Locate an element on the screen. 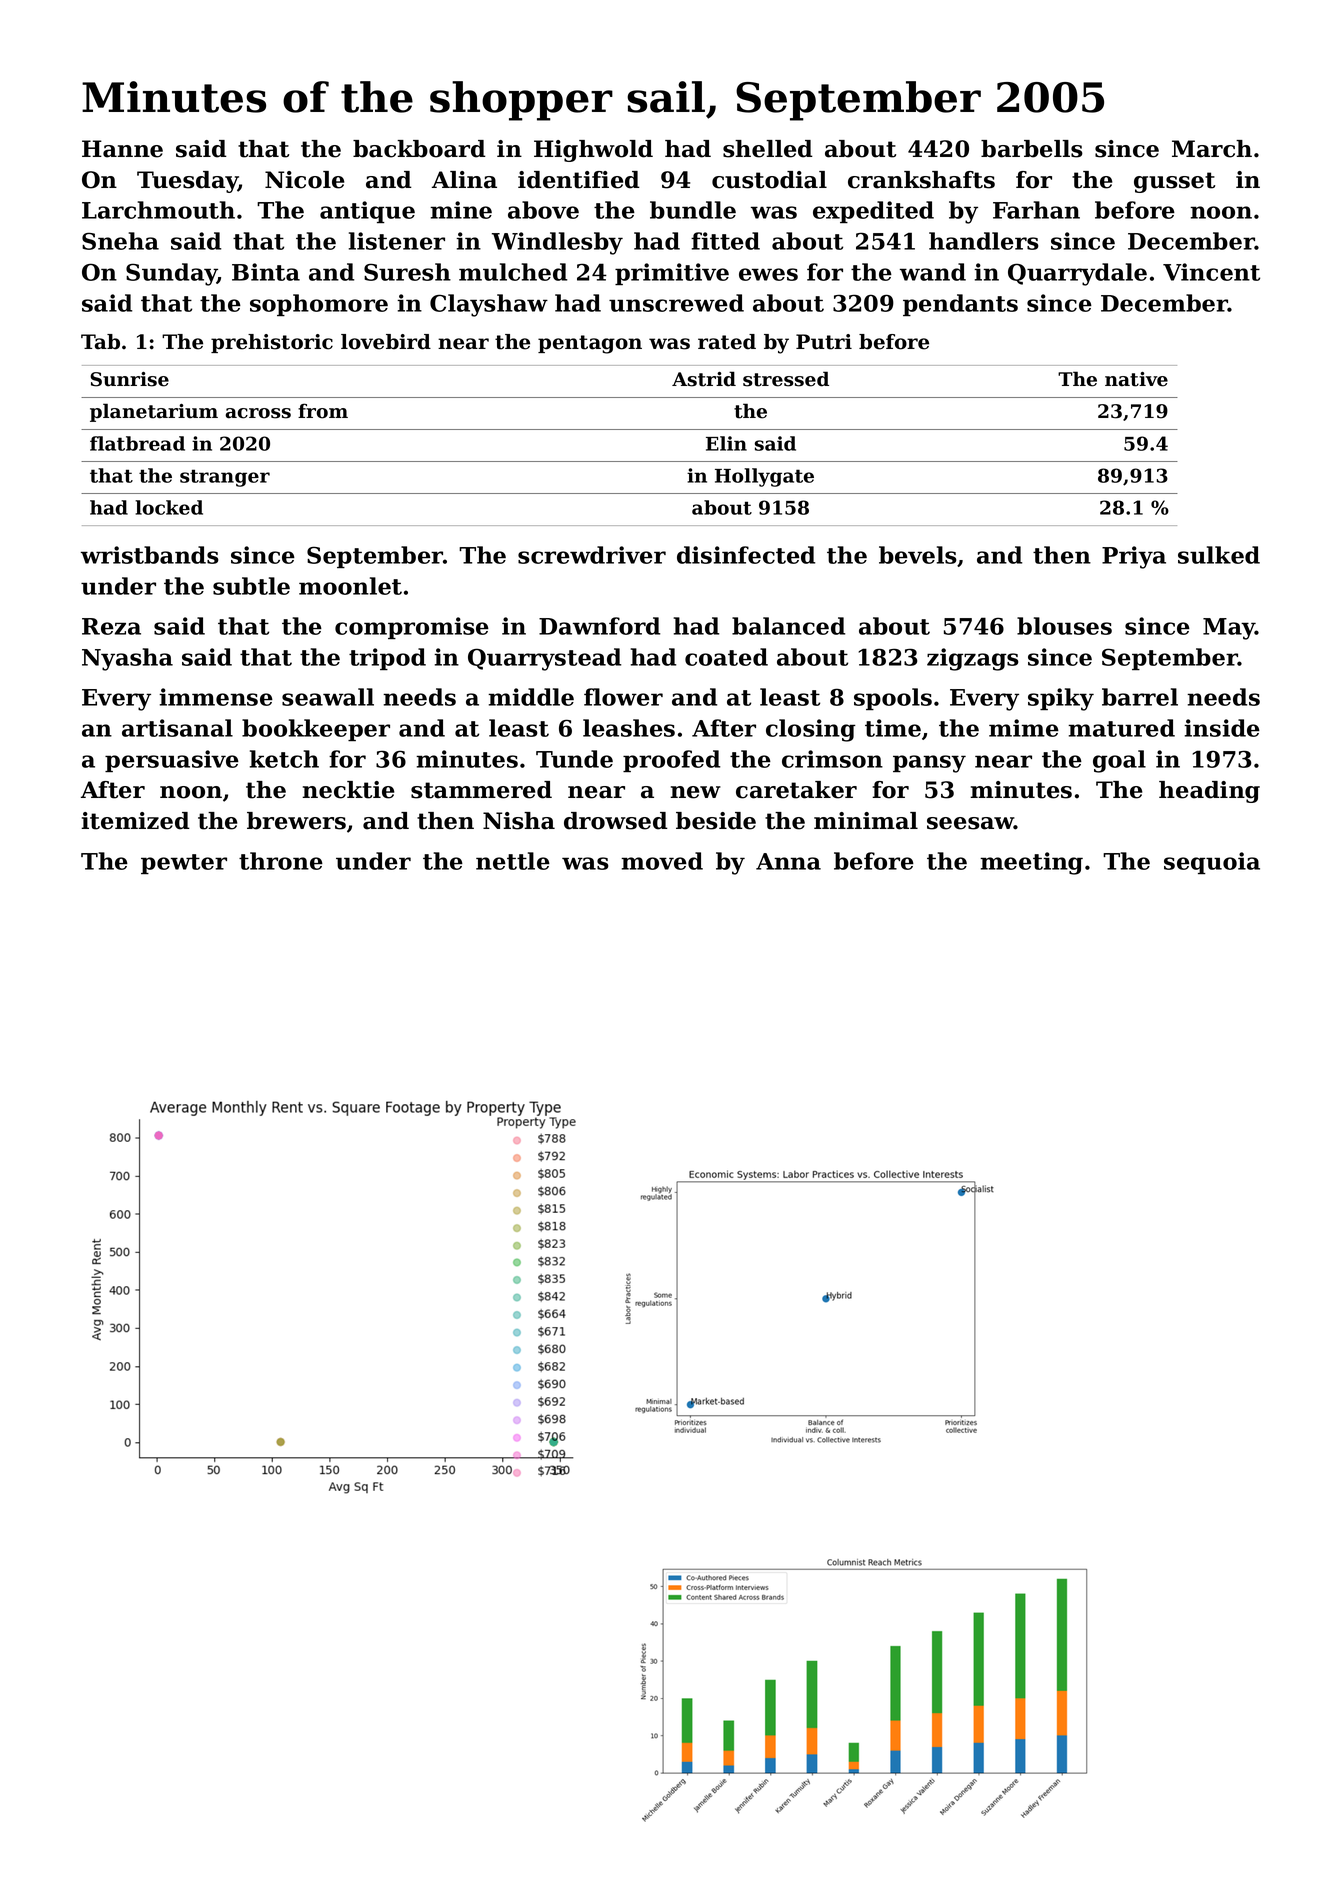  Suresh is located at coordinates (407, 272).
